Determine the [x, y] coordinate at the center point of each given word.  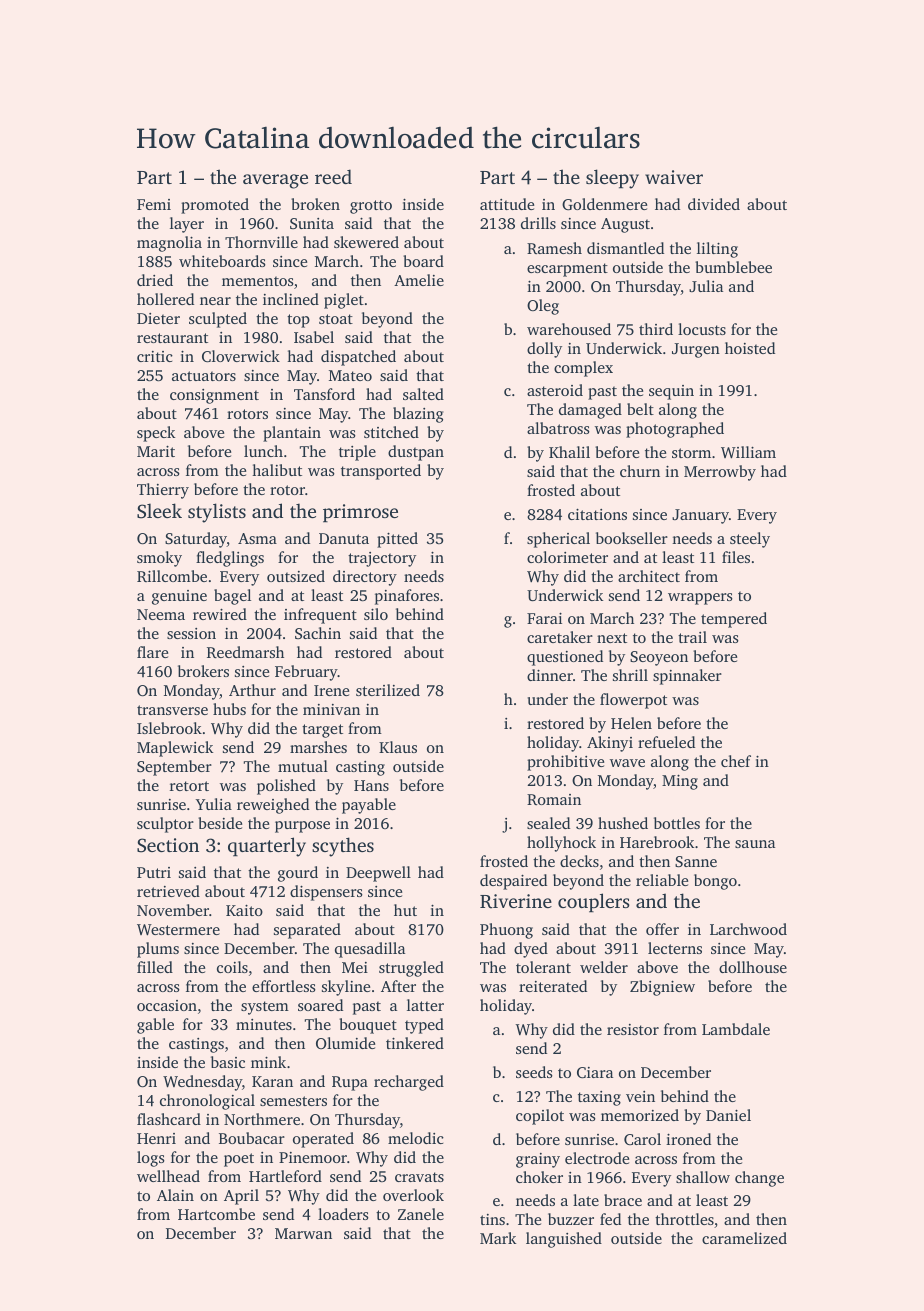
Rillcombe [172, 576]
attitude [507, 204]
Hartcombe [216, 1214]
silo [376, 614]
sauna [755, 844]
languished [564, 1240]
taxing [599, 1098]
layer [187, 225]
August [625, 225]
